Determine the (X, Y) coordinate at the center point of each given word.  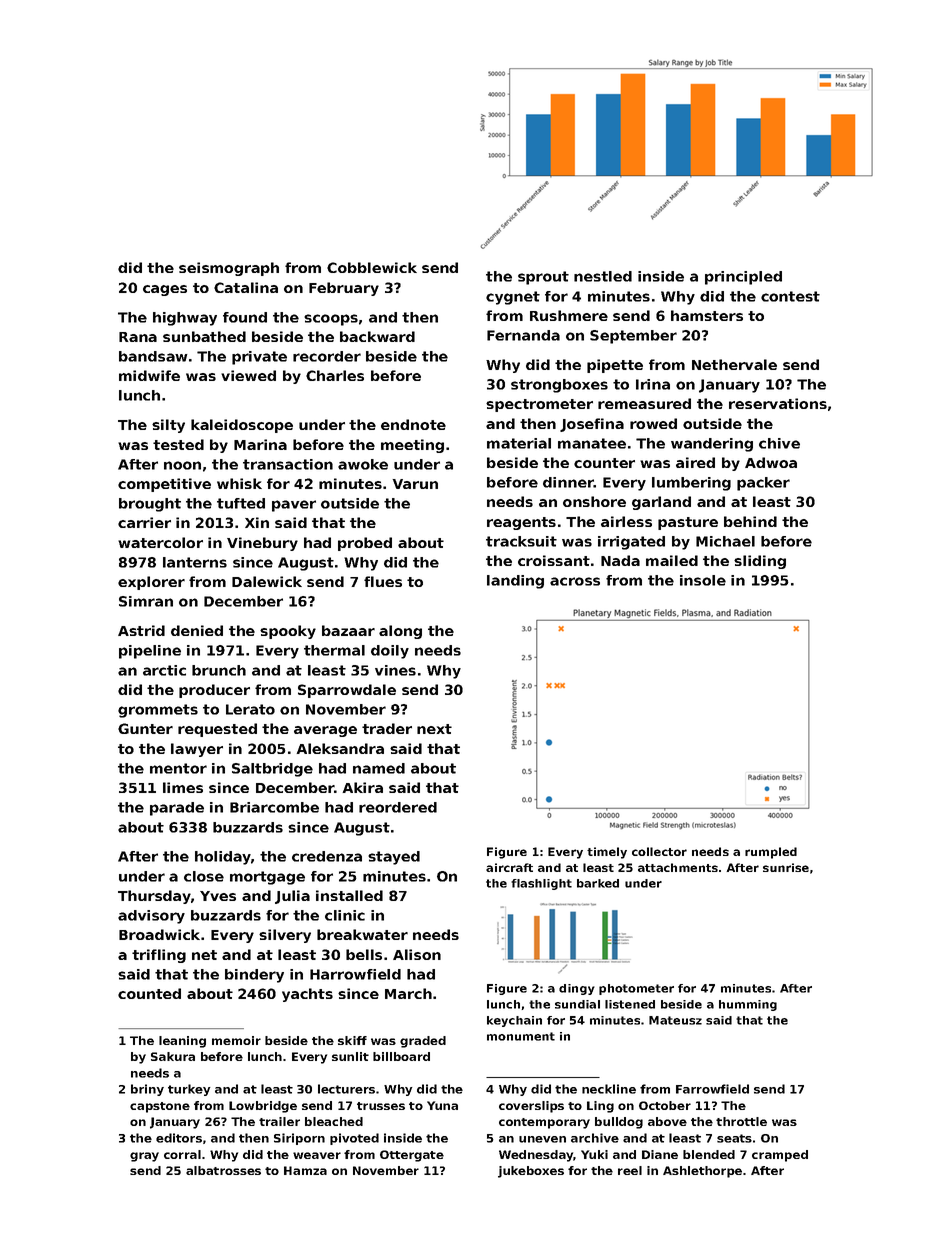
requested (217, 730)
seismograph (229, 269)
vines (395, 670)
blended (709, 1154)
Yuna (442, 1105)
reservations (778, 403)
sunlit (350, 1056)
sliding (760, 562)
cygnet (513, 298)
